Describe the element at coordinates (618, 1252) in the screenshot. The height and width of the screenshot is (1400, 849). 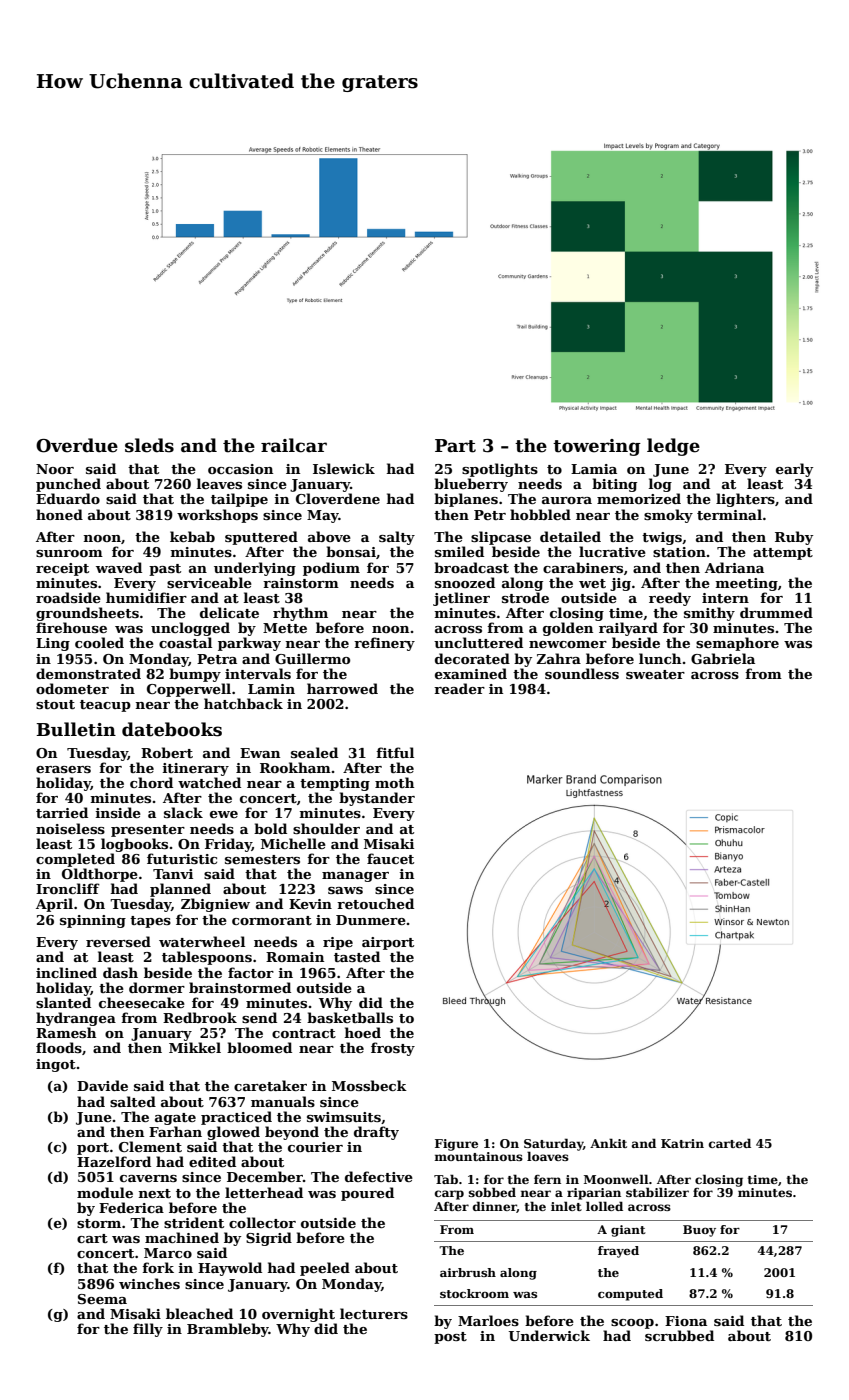
I see `frayed` at that location.
